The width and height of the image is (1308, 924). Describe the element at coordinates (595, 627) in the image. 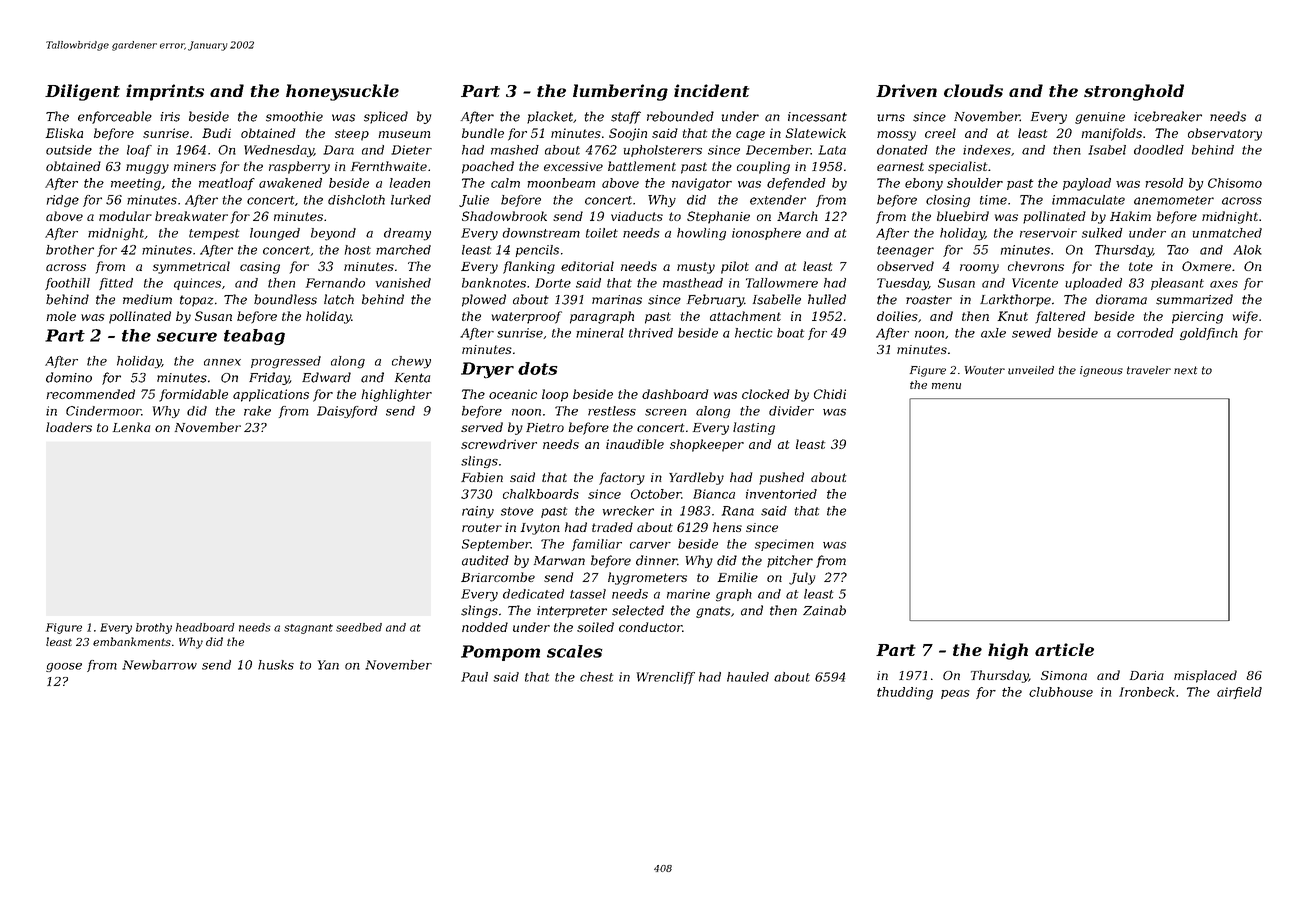

I see `soiled` at that location.
